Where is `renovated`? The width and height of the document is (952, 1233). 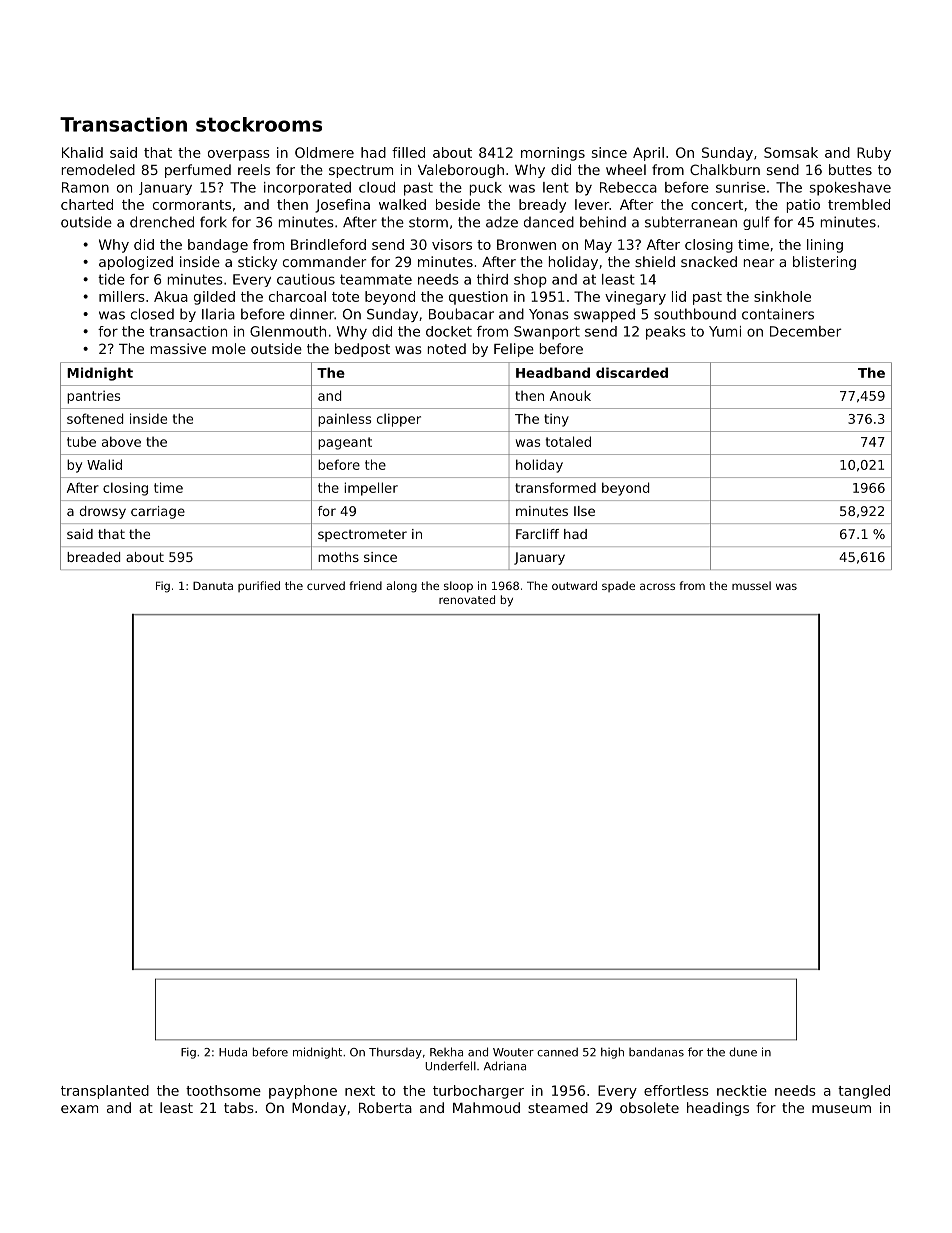 renovated is located at coordinates (467, 599).
